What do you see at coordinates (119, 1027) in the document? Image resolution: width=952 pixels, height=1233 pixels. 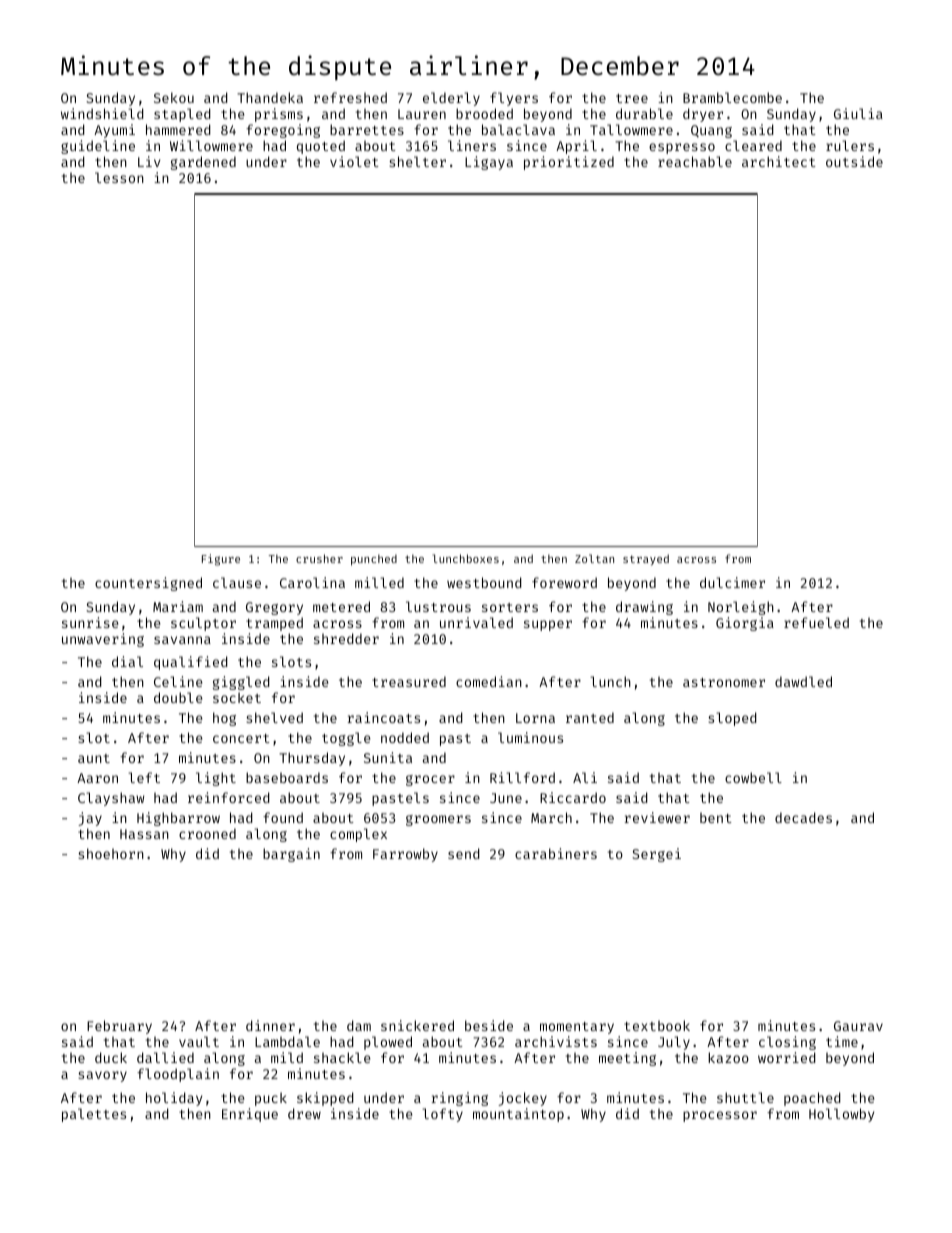 I see `February` at bounding box center [119, 1027].
